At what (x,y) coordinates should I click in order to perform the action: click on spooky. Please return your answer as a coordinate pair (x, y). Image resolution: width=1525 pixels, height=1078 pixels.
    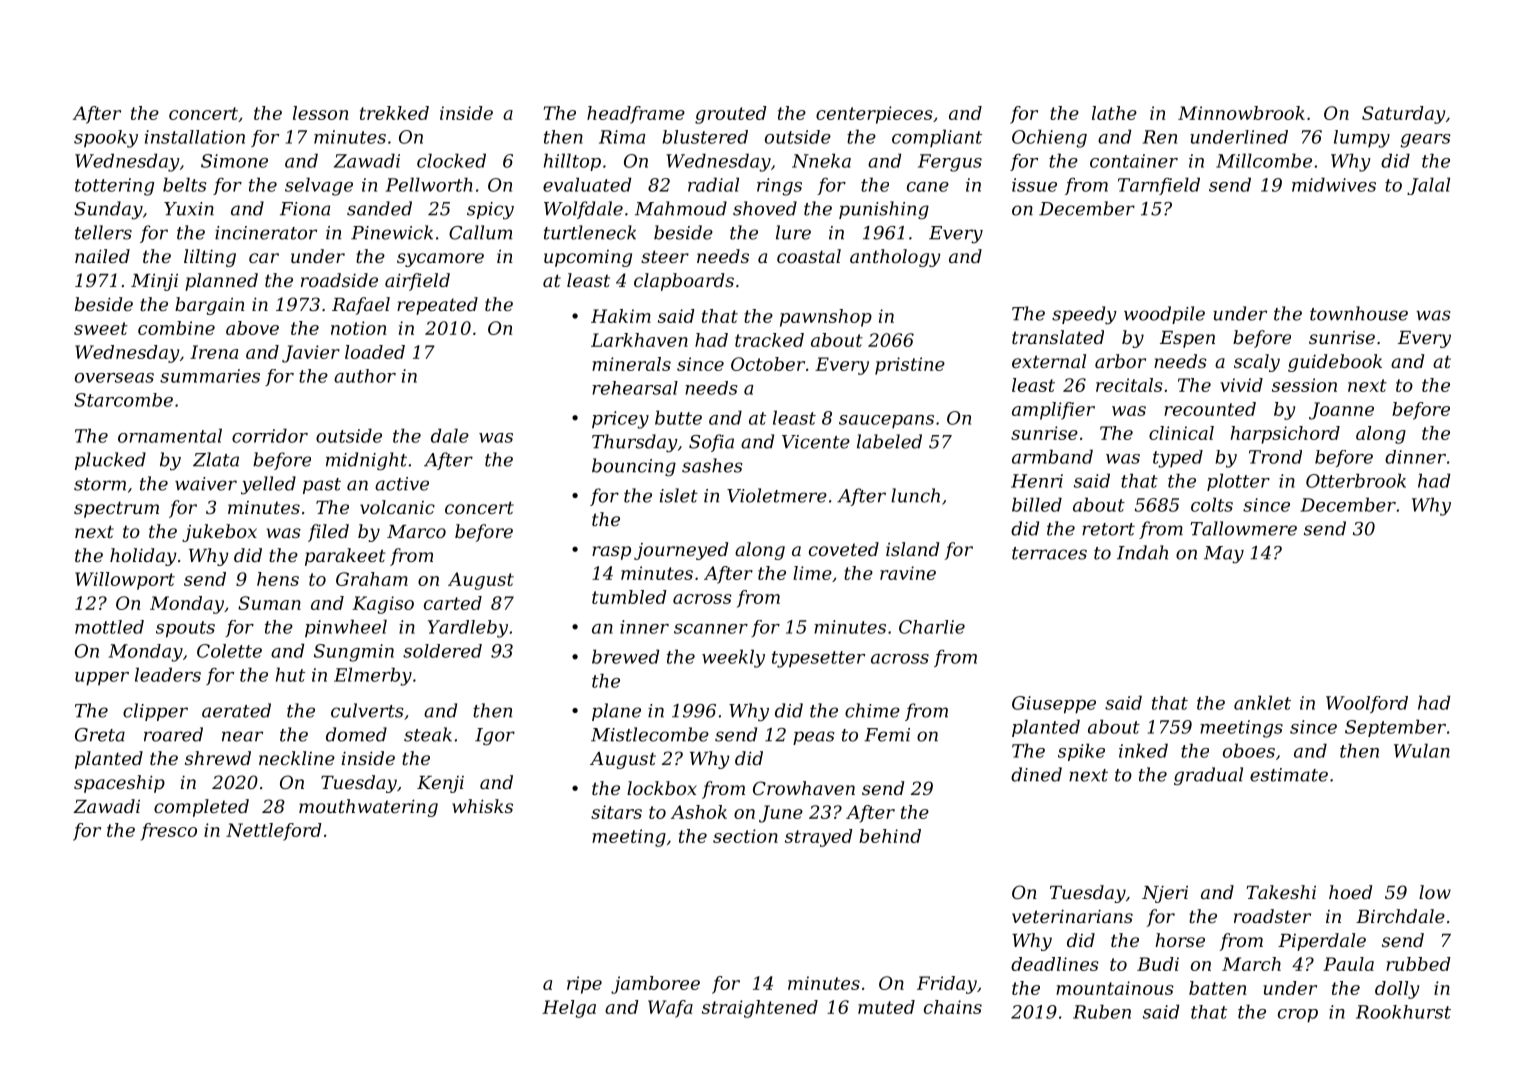
    Looking at the image, I should click on (106, 139).
